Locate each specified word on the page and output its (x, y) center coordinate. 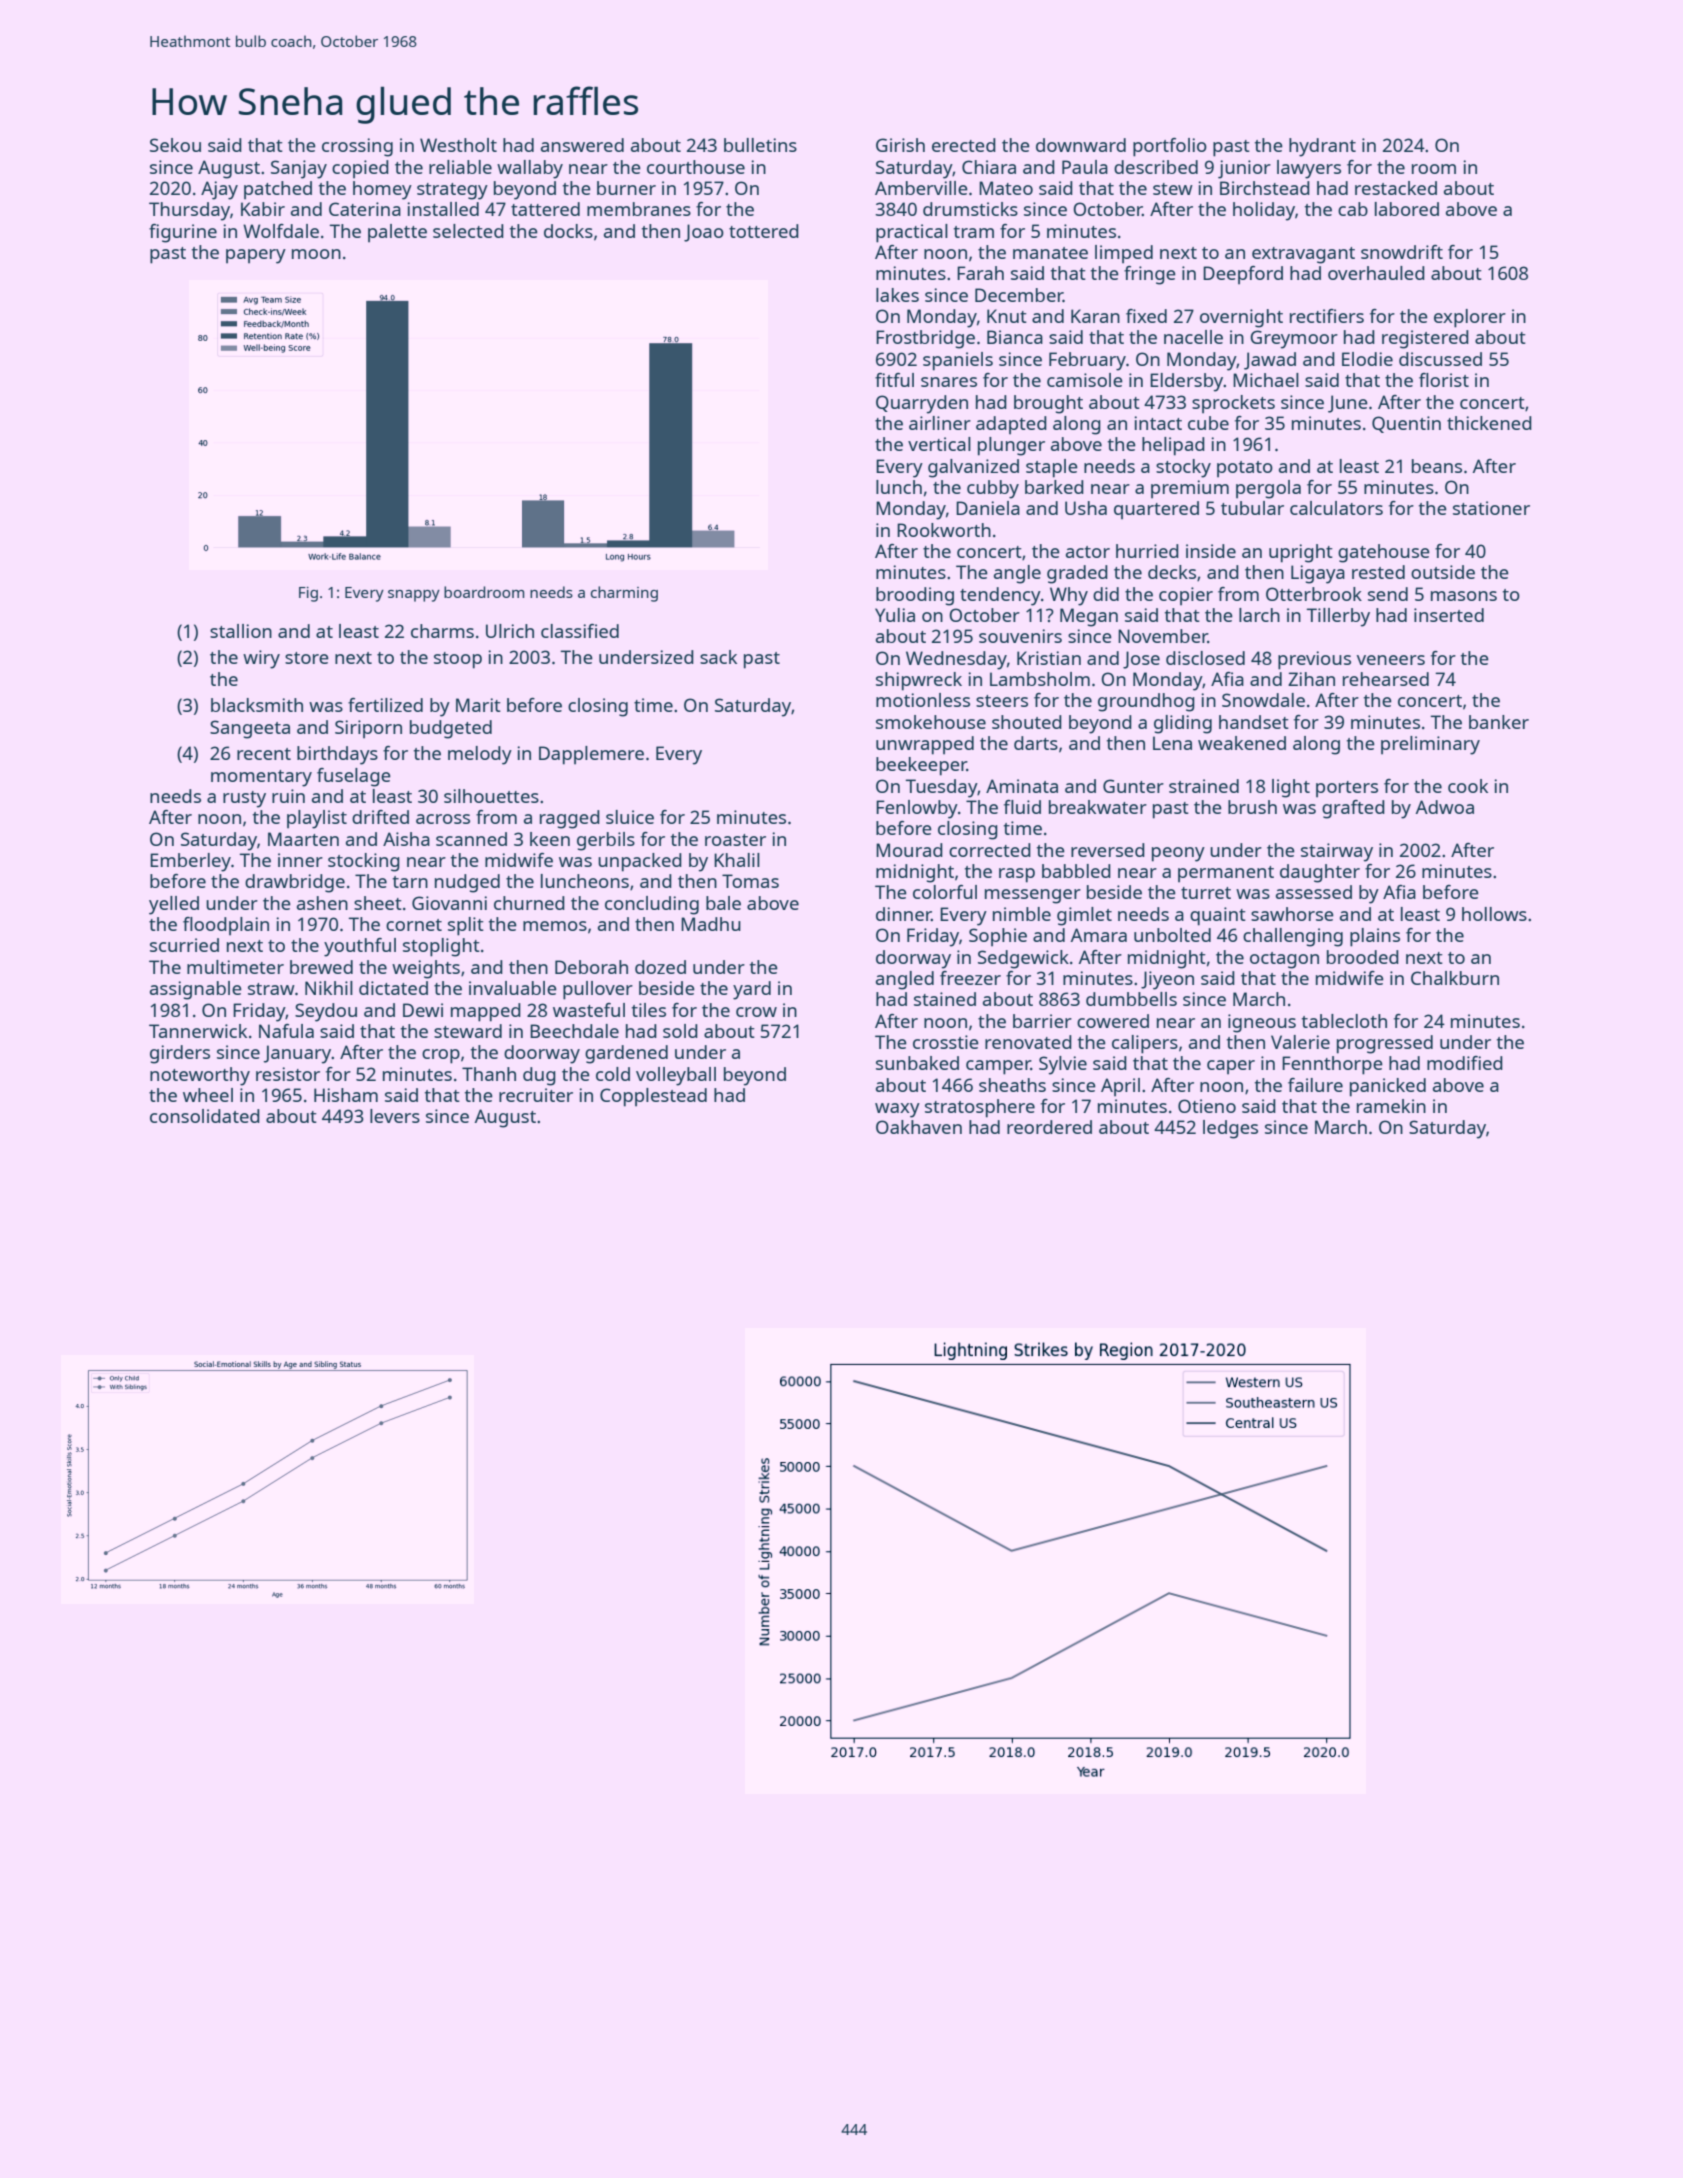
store (307, 658)
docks (568, 231)
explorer (1470, 318)
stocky (1183, 468)
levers (395, 1116)
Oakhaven (919, 1127)
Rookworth (944, 530)
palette (397, 233)
